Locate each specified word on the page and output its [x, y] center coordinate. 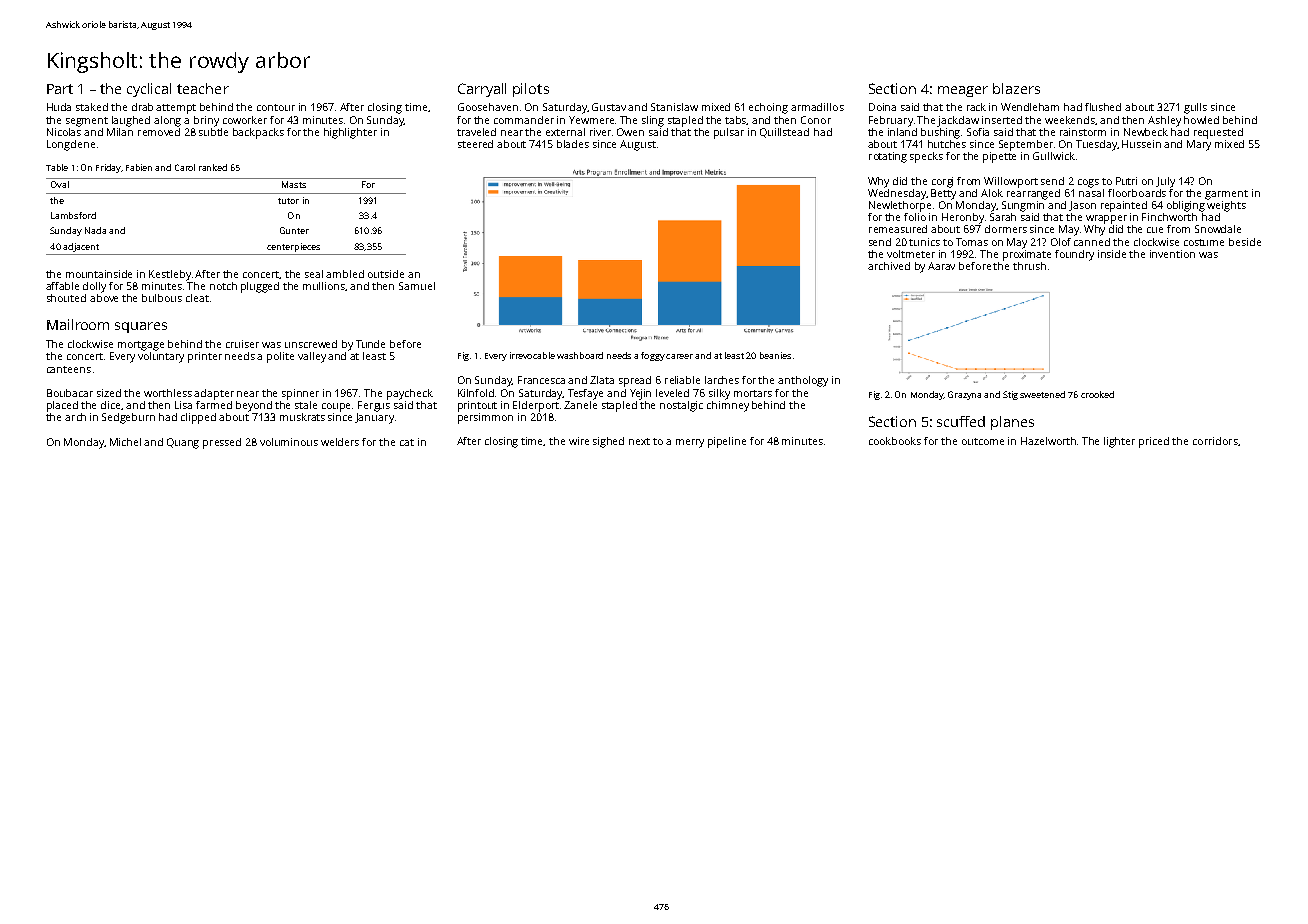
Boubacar [70, 393]
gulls [1195, 108]
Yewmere [591, 120]
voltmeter [911, 254]
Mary [1199, 145]
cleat [197, 298]
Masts [294, 184]
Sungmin [1023, 206]
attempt [176, 109]
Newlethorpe [900, 206]
